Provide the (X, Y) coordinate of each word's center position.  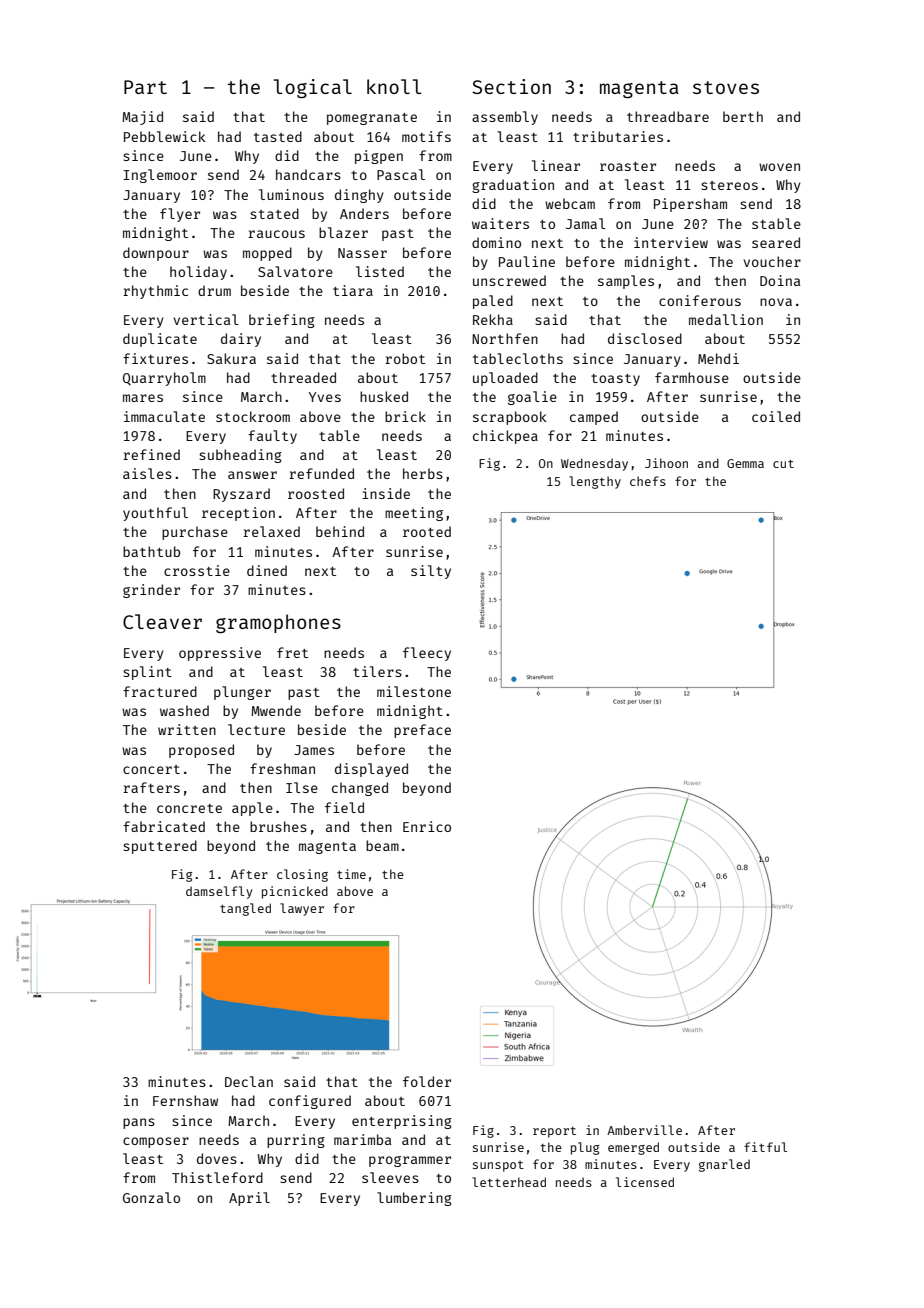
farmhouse (692, 377)
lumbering (414, 1199)
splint (147, 673)
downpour (156, 254)
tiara (353, 290)
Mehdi (718, 358)
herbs (423, 473)
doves (217, 1158)
